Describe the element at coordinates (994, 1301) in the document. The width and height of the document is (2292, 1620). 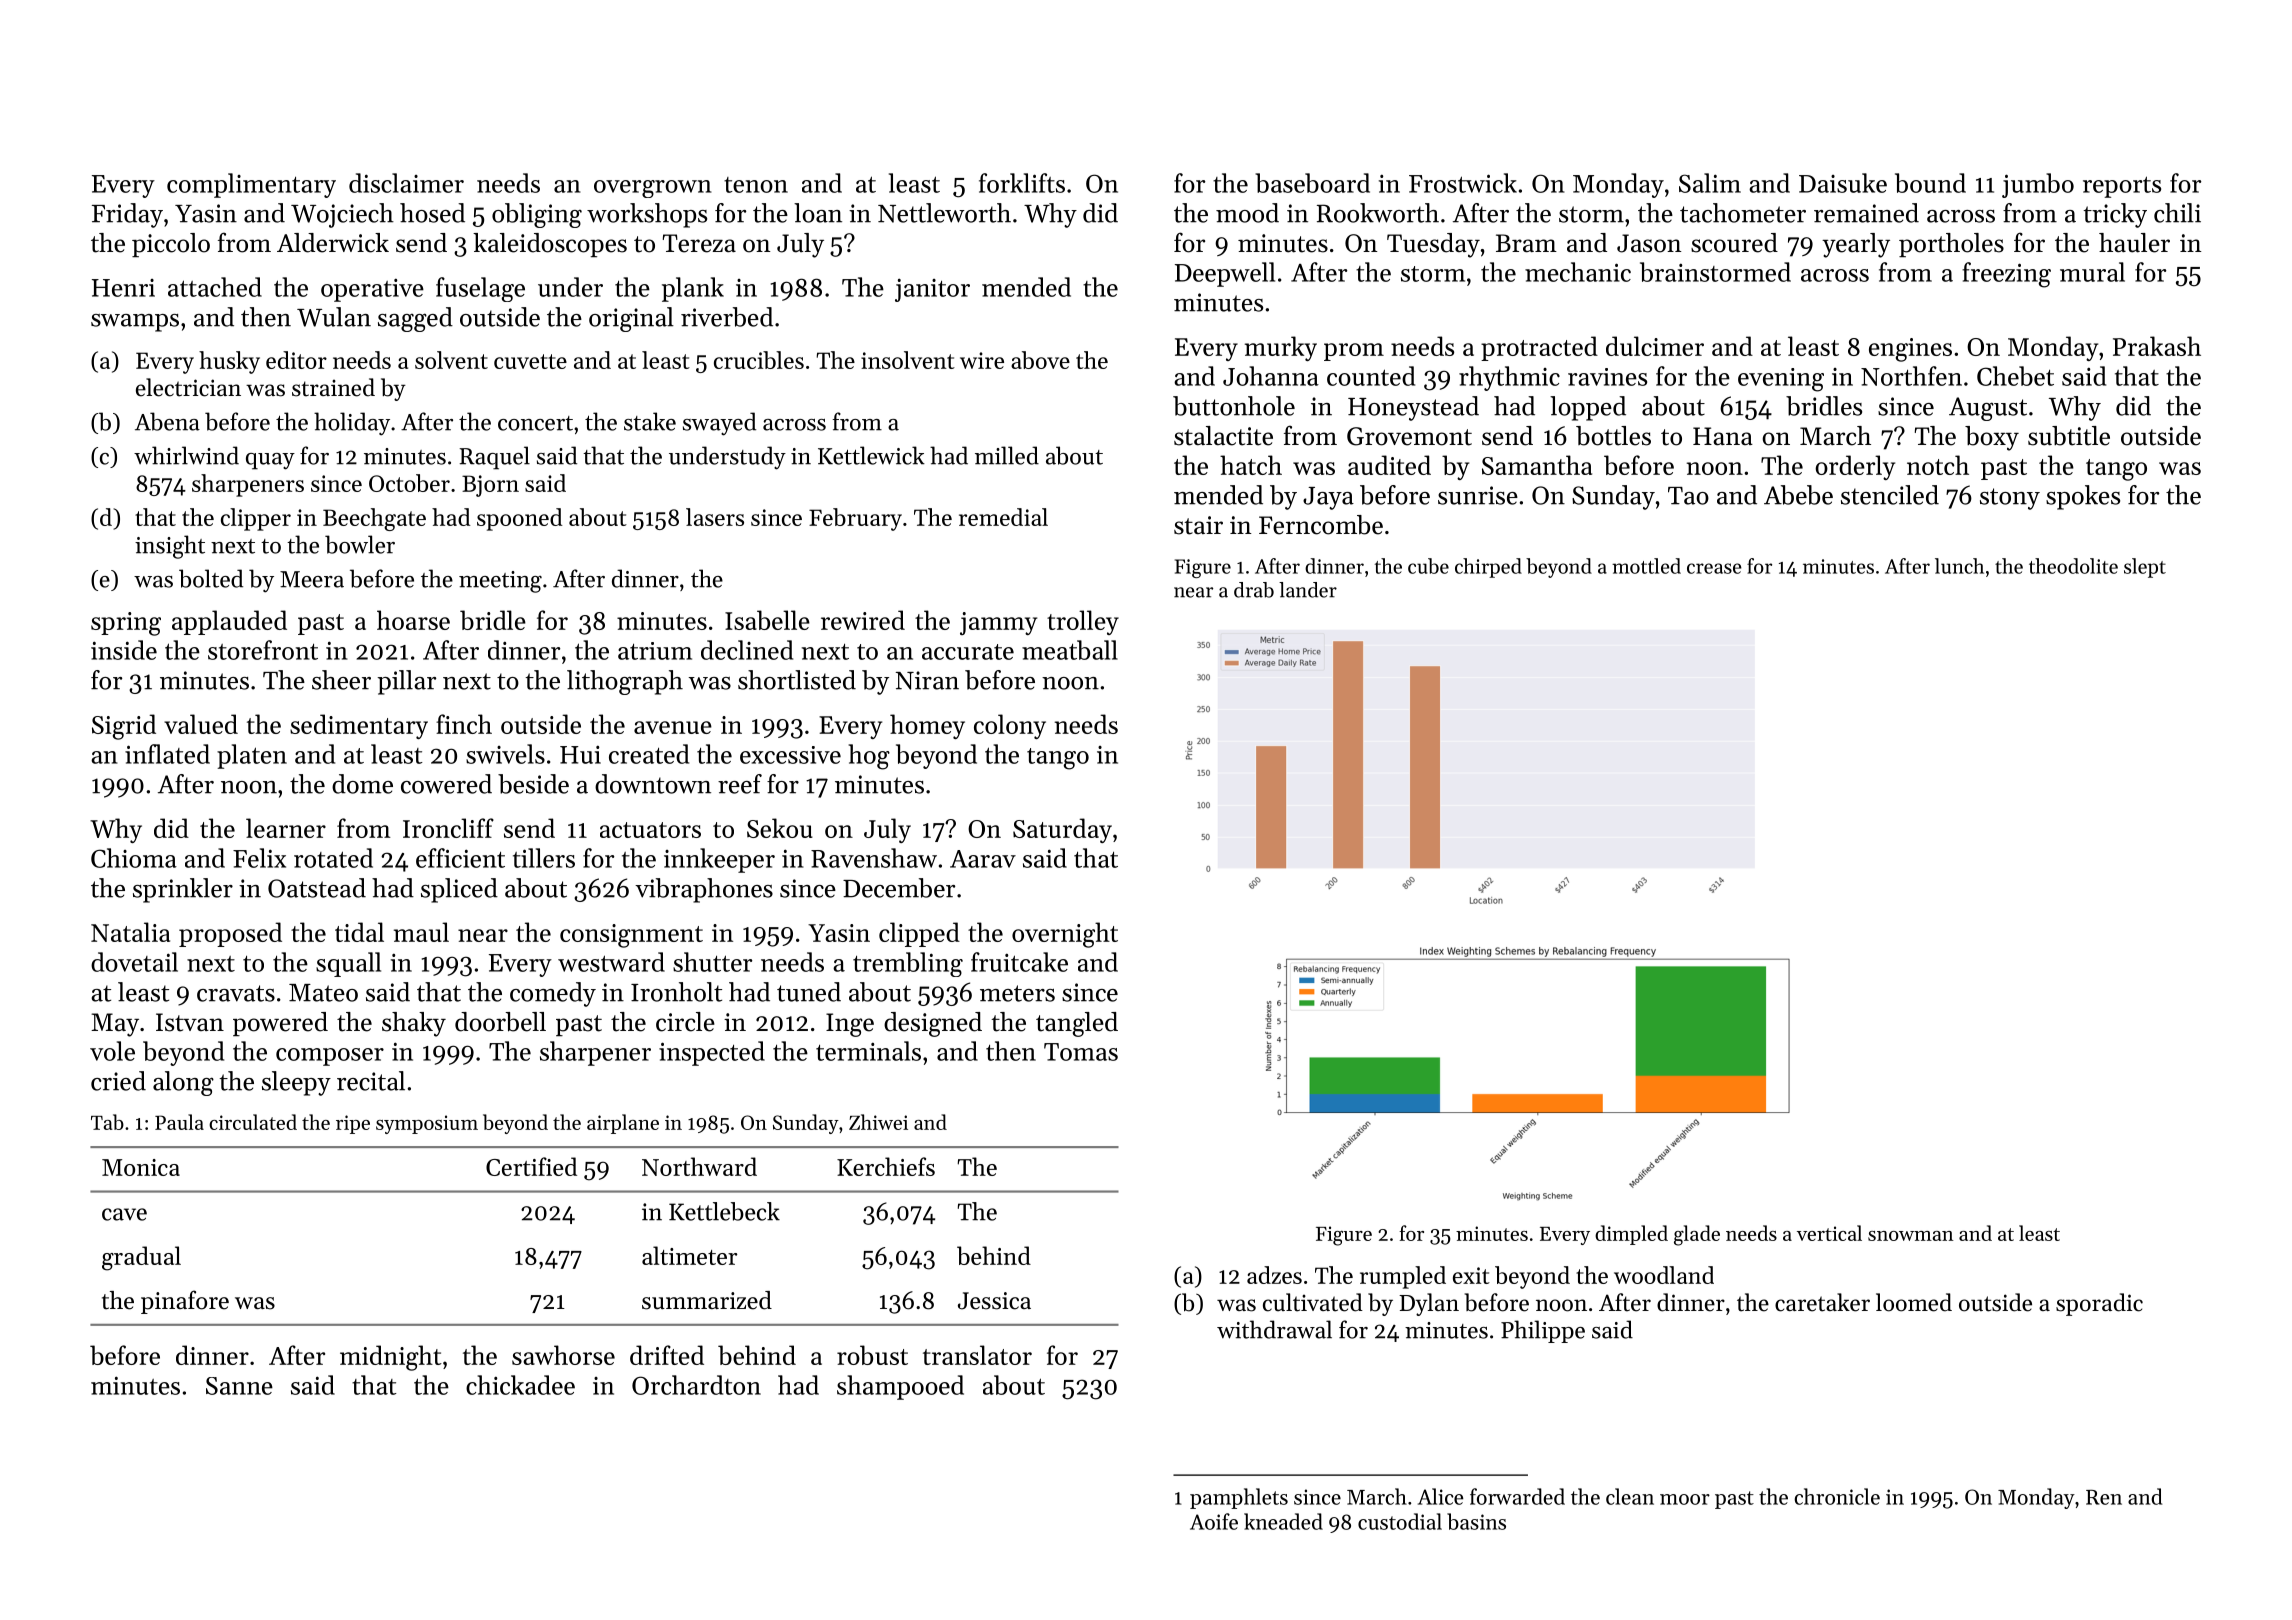
I see `Jessica` at that location.
